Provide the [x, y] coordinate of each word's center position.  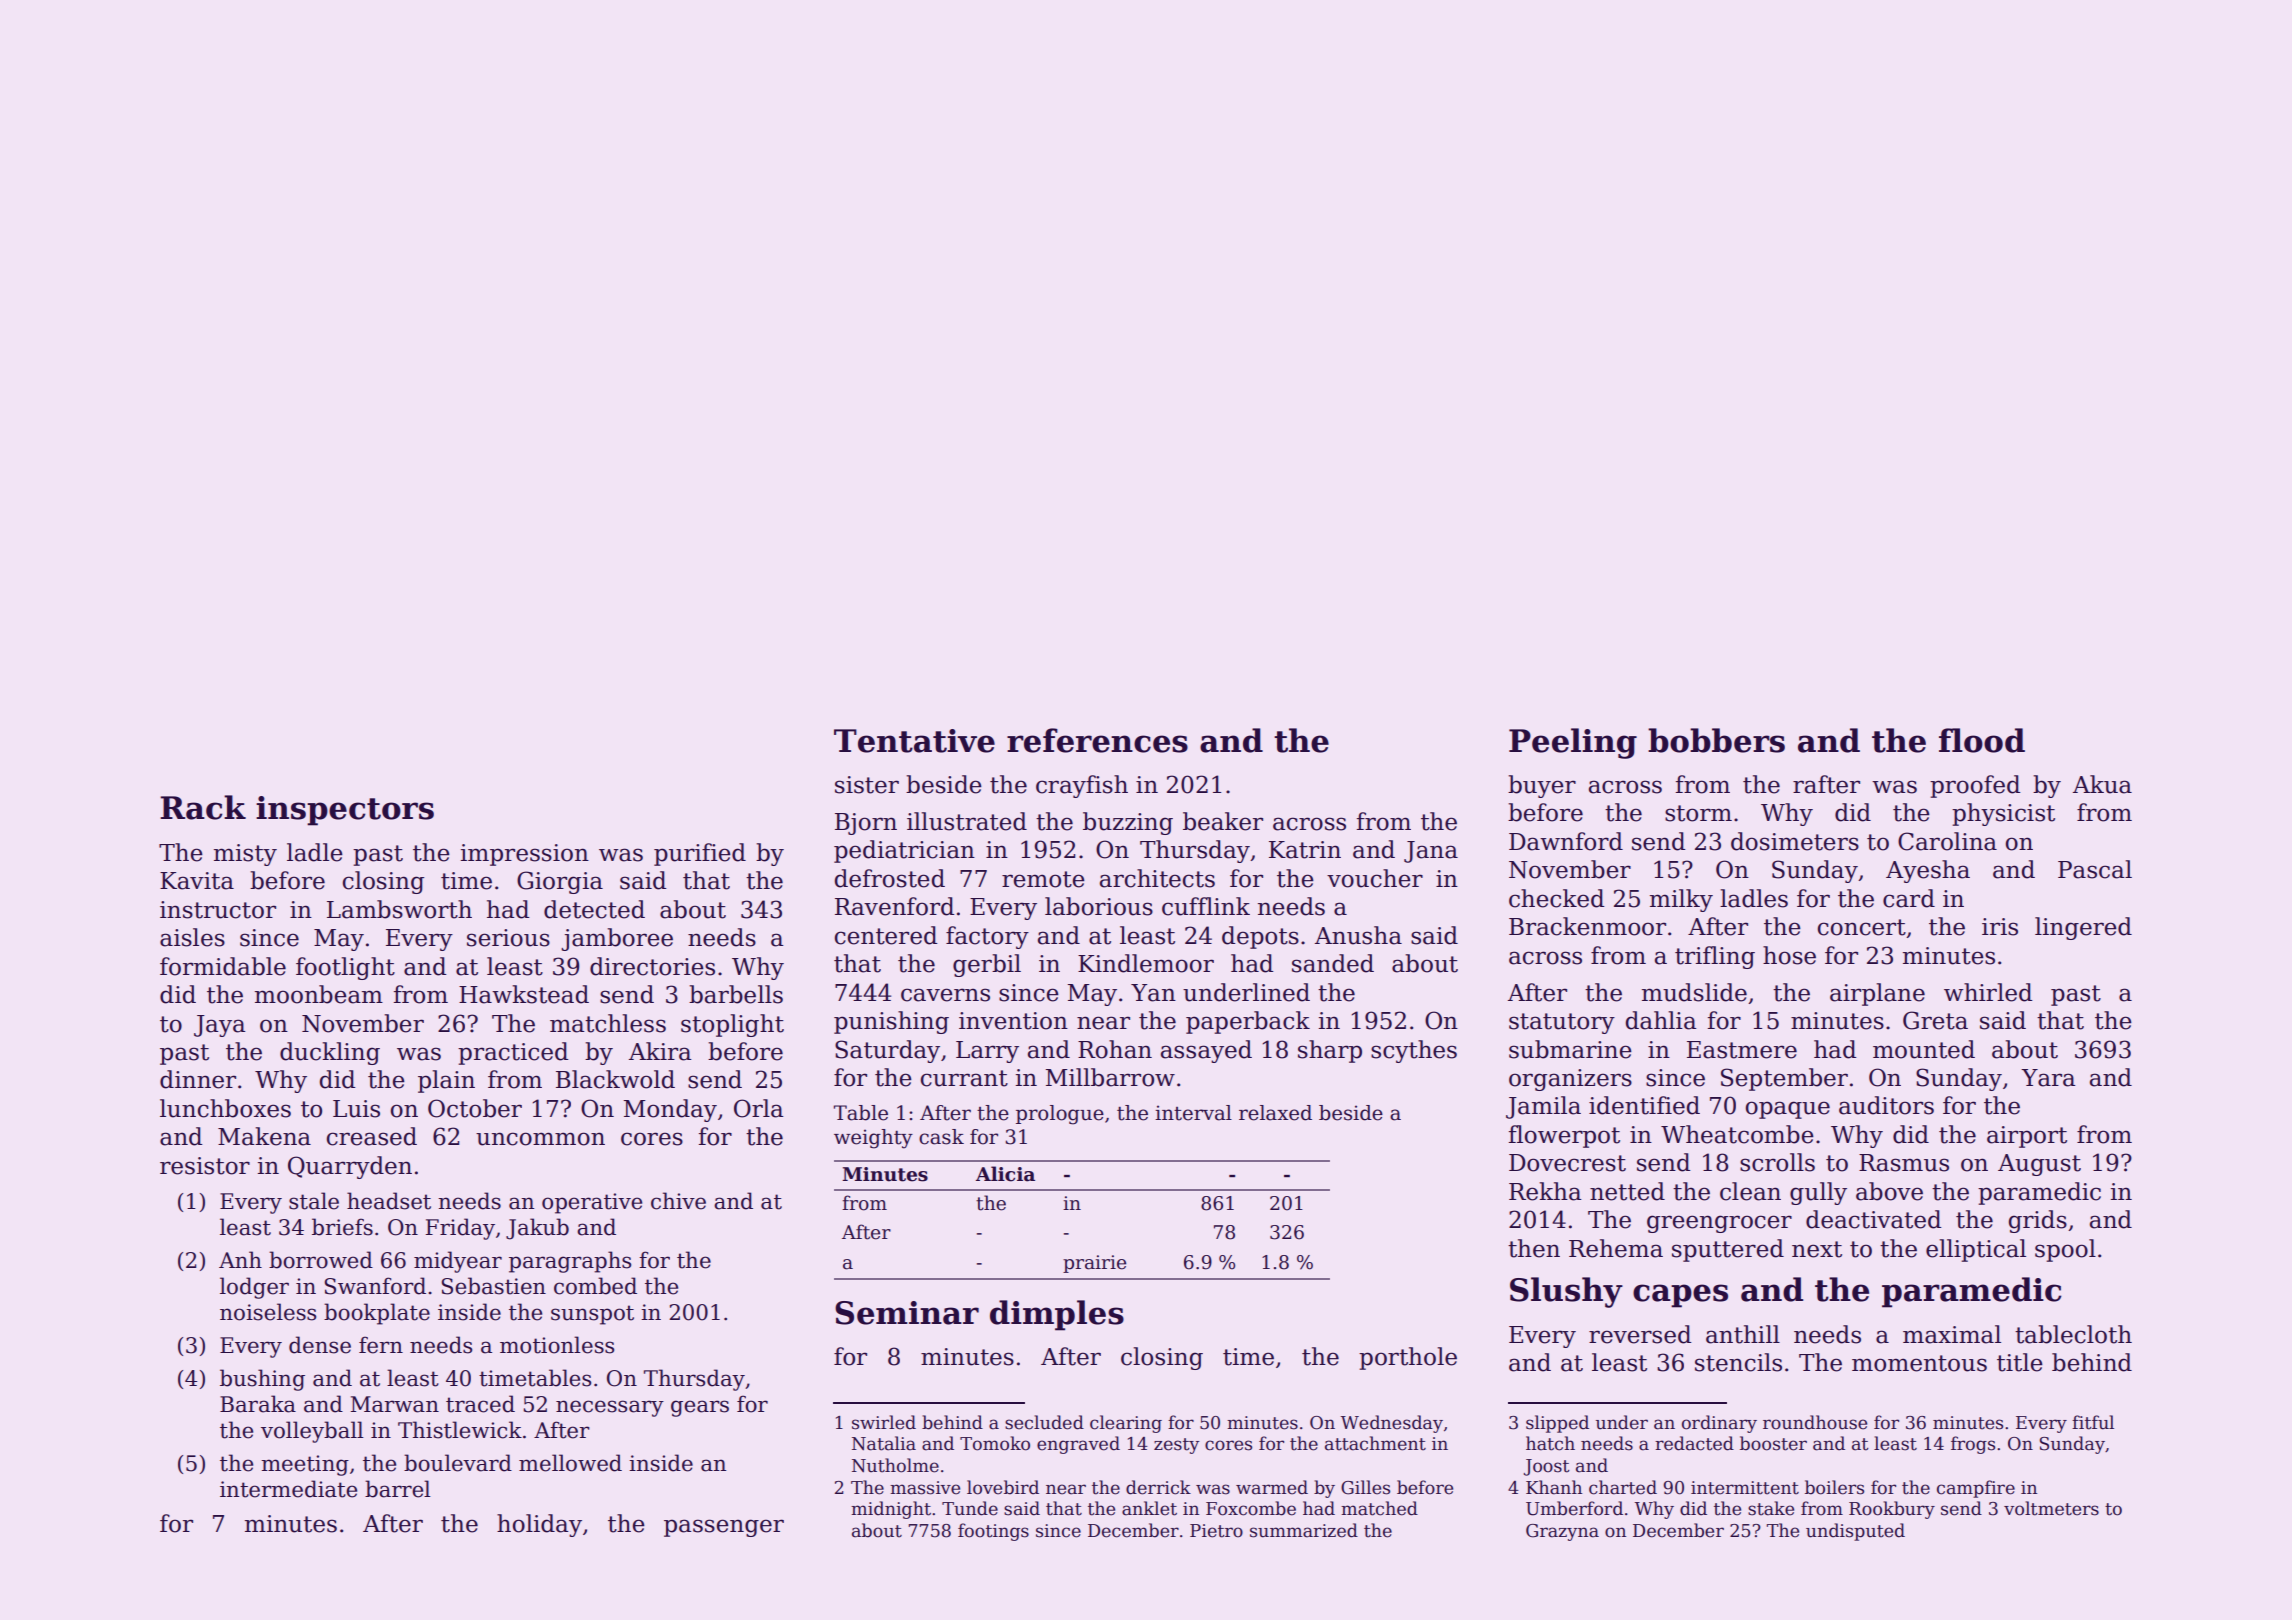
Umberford [1574, 1508]
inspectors [345, 811]
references [1097, 740]
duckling [330, 1053]
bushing [262, 1380]
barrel [398, 1489]
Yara [2048, 1078]
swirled [884, 1422]
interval [1193, 1113]
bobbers [1716, 740]
